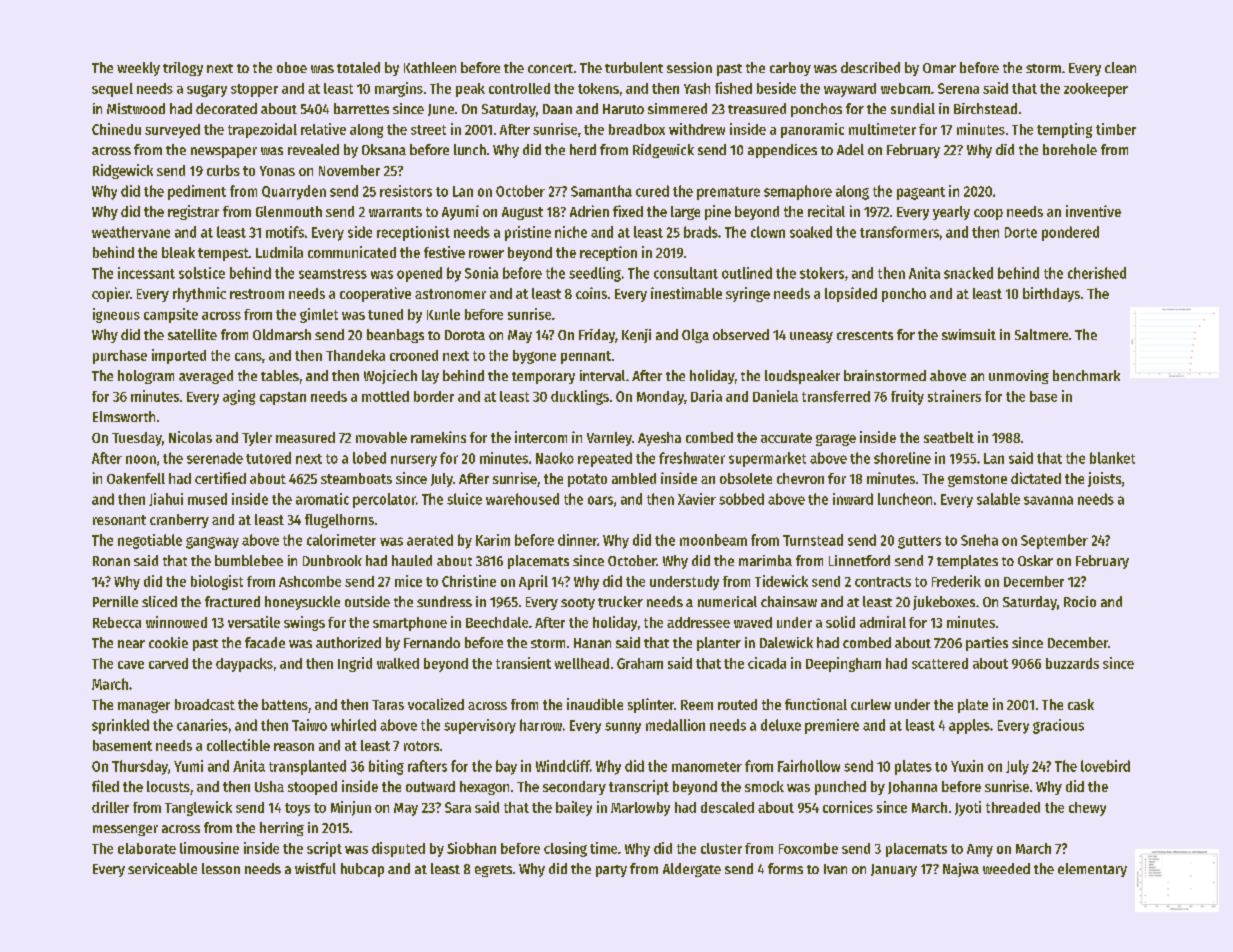  Describe the element at coordinates (574, 808) in the image. I see `bailey` at that location.
